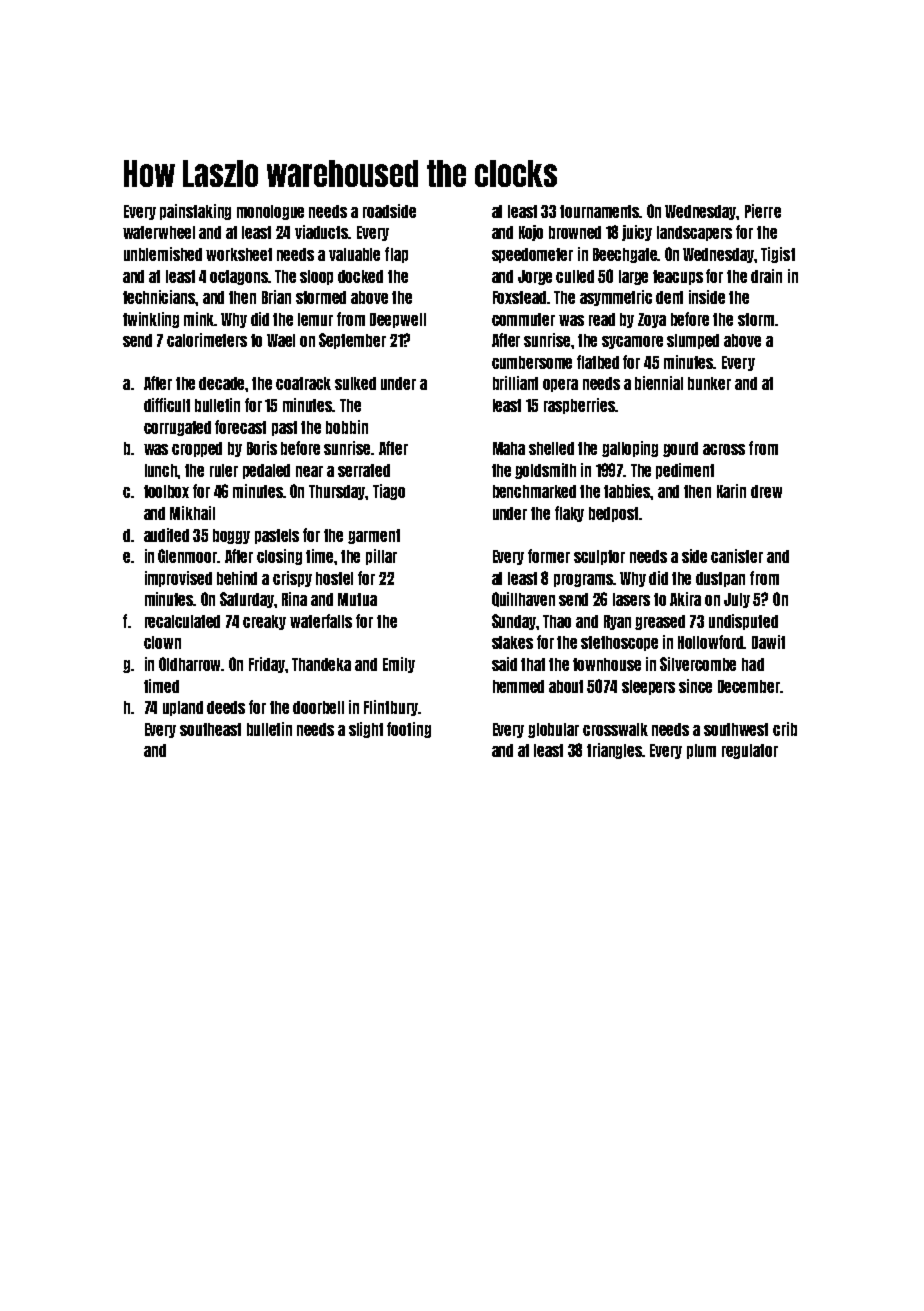 This screenshot has height=1311, width=924. What do you see at coordinates (533, 664) in the screenshot?
I see `that` at bounding box center [533, 664].
